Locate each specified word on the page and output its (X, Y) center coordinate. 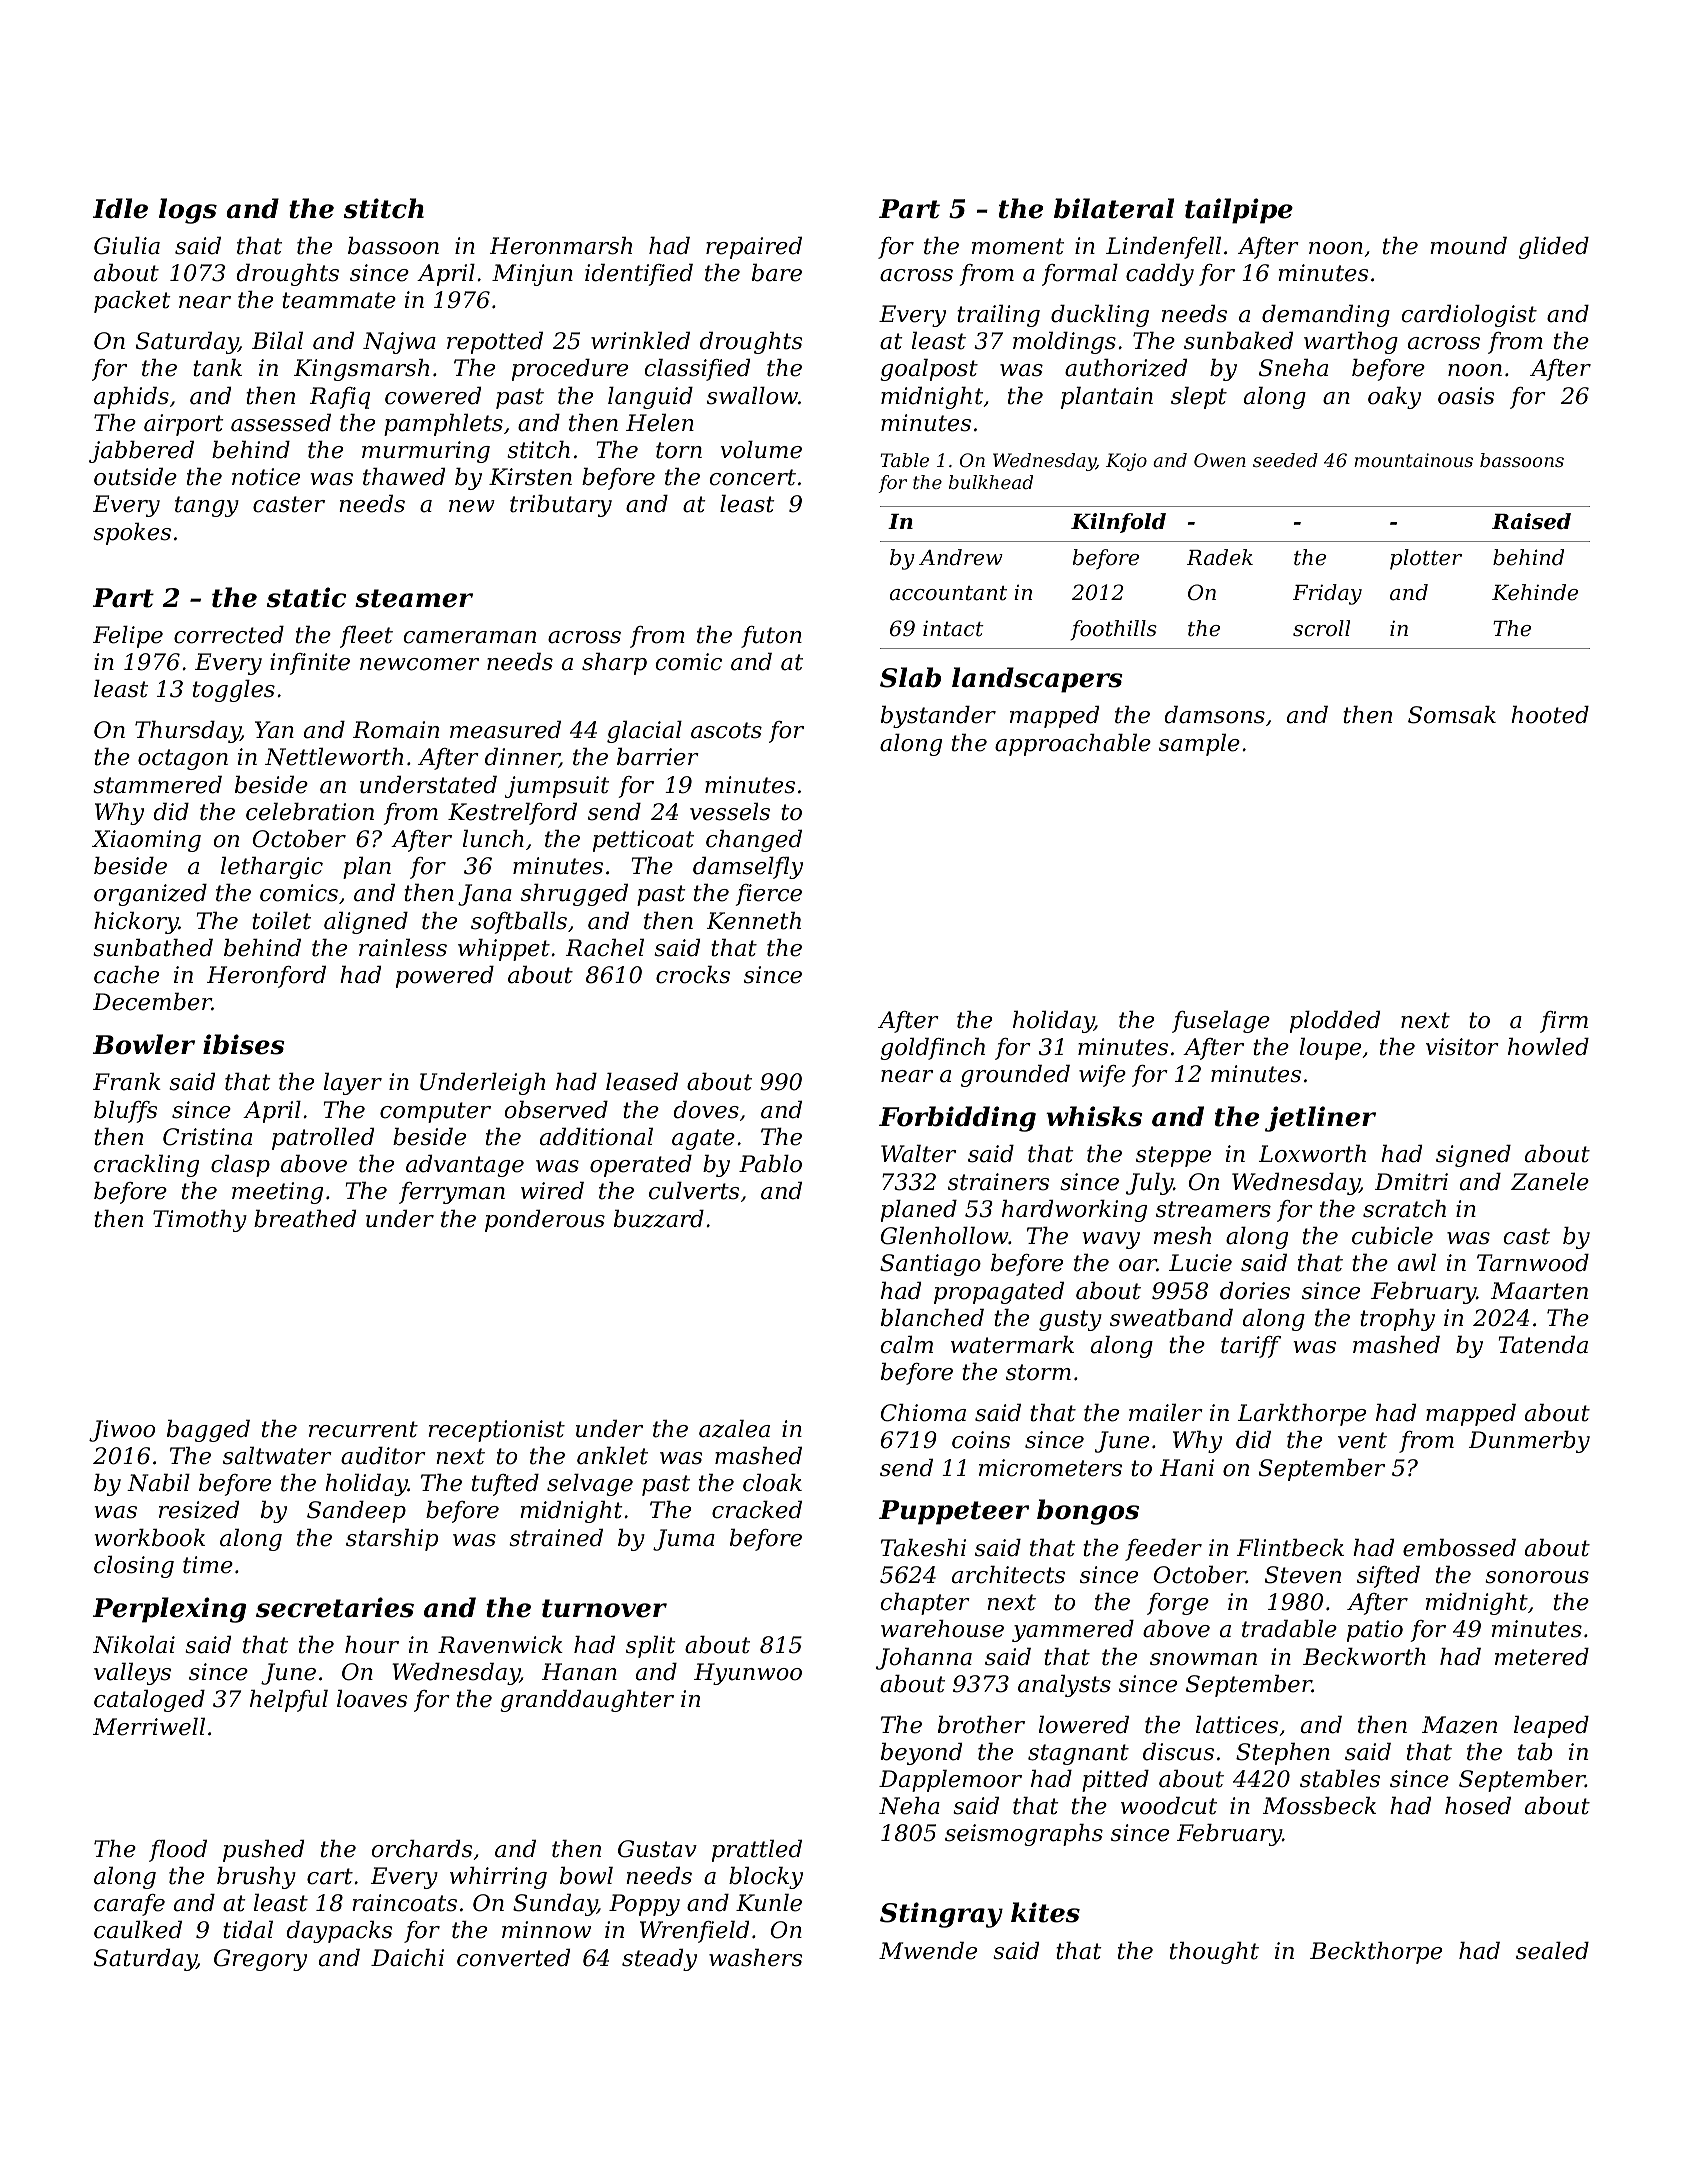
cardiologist (1469, 316)
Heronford (266, 977)
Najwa (399, 343)
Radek (1220, 557)
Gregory (260, 1960)
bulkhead (991, 482)
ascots (726, 730)
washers (755, 1958)
